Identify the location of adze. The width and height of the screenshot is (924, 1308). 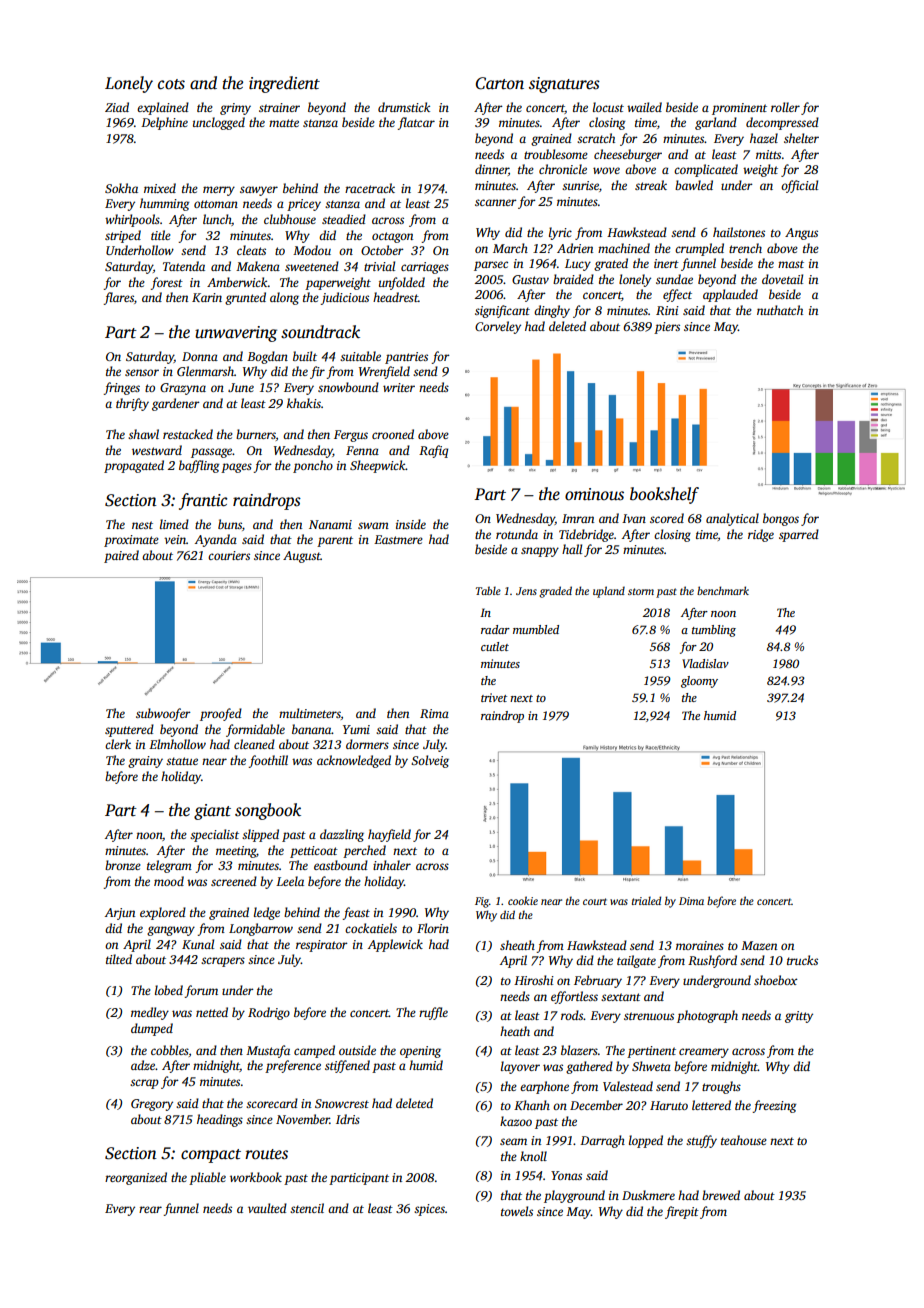
(143, 1065).
